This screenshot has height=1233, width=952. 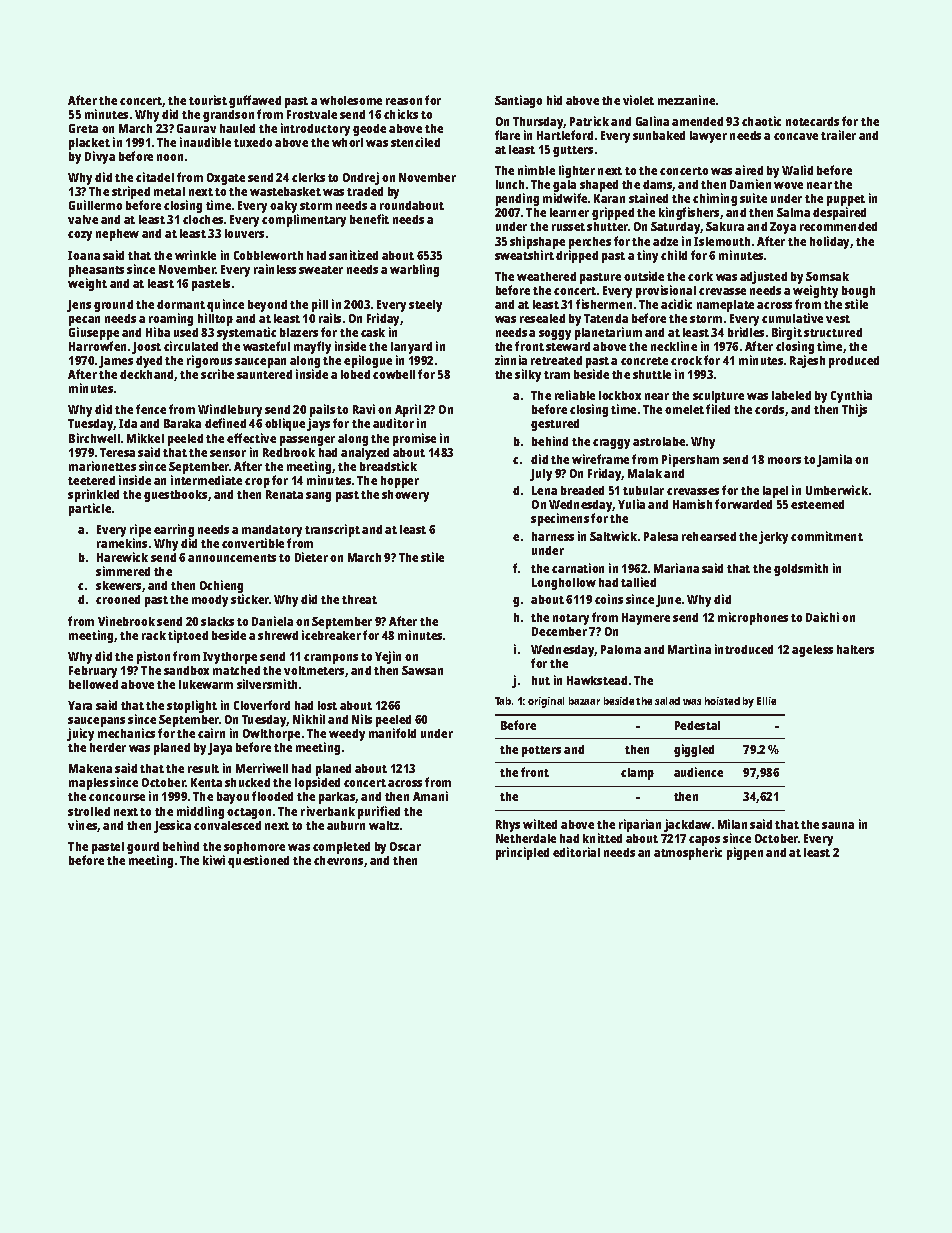 I want to click on mezzanine, so click(x=686, y=100).
